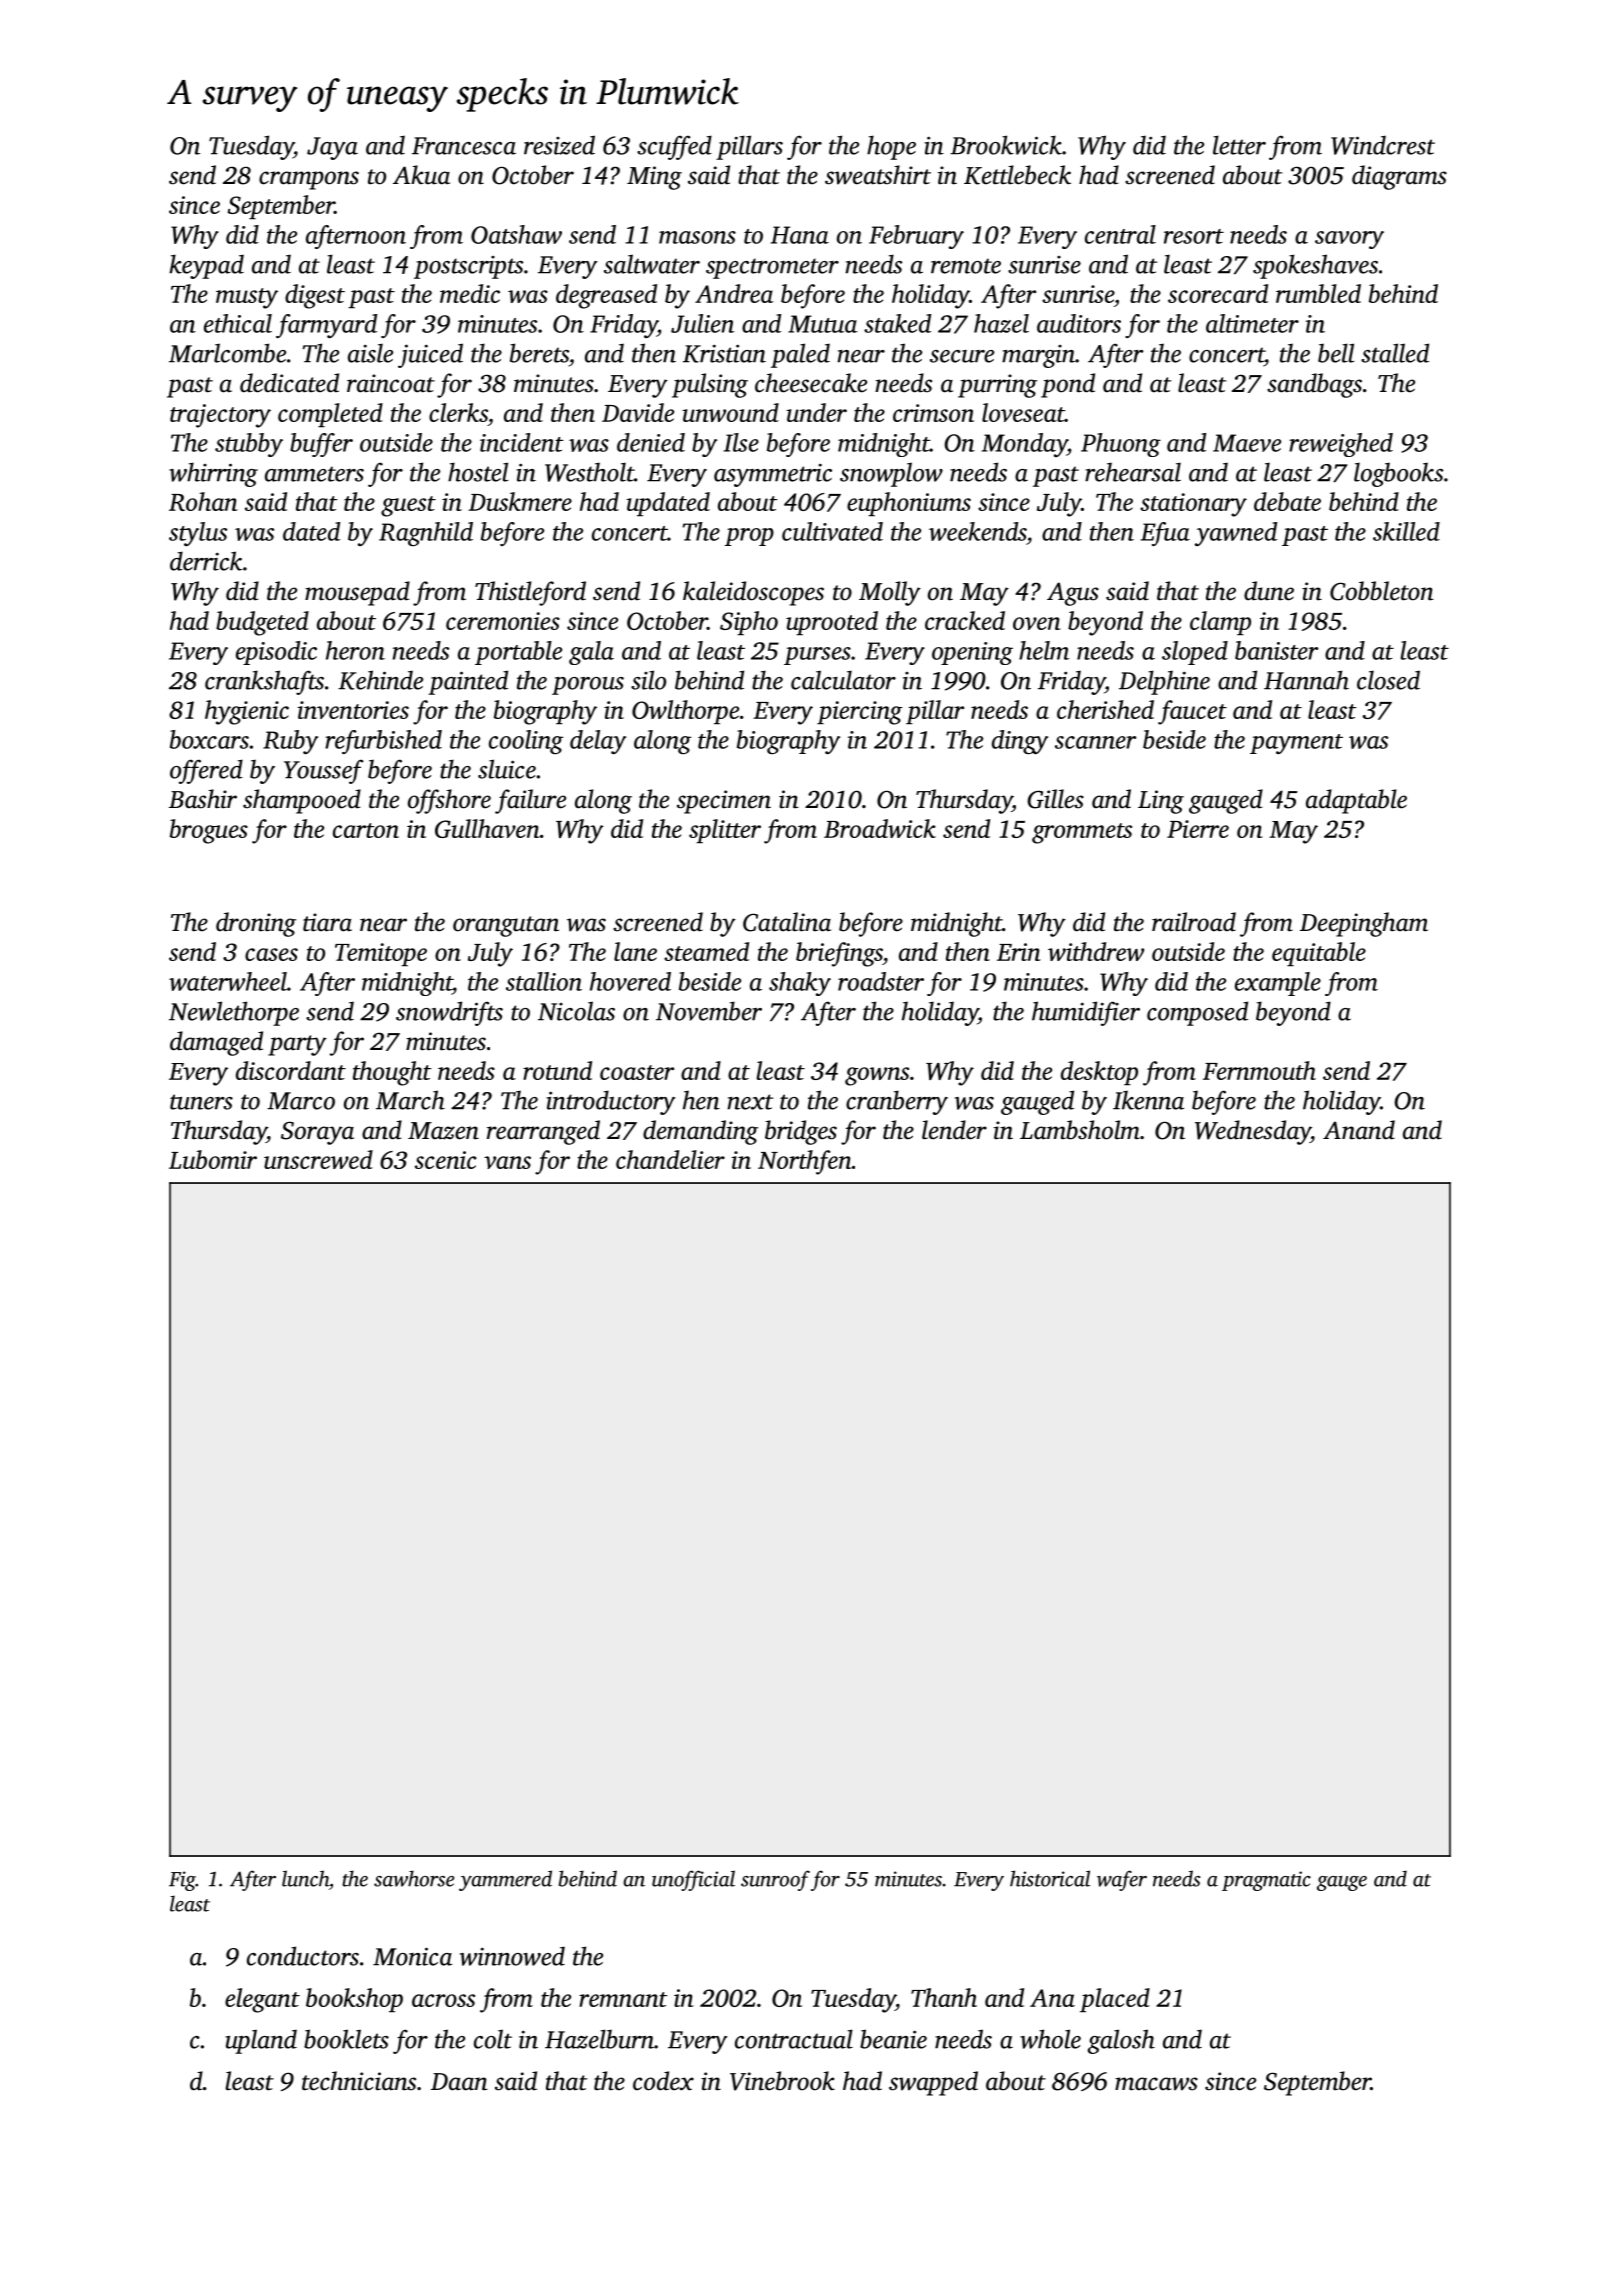  I want to click on contractual, so click(794, 2039).
